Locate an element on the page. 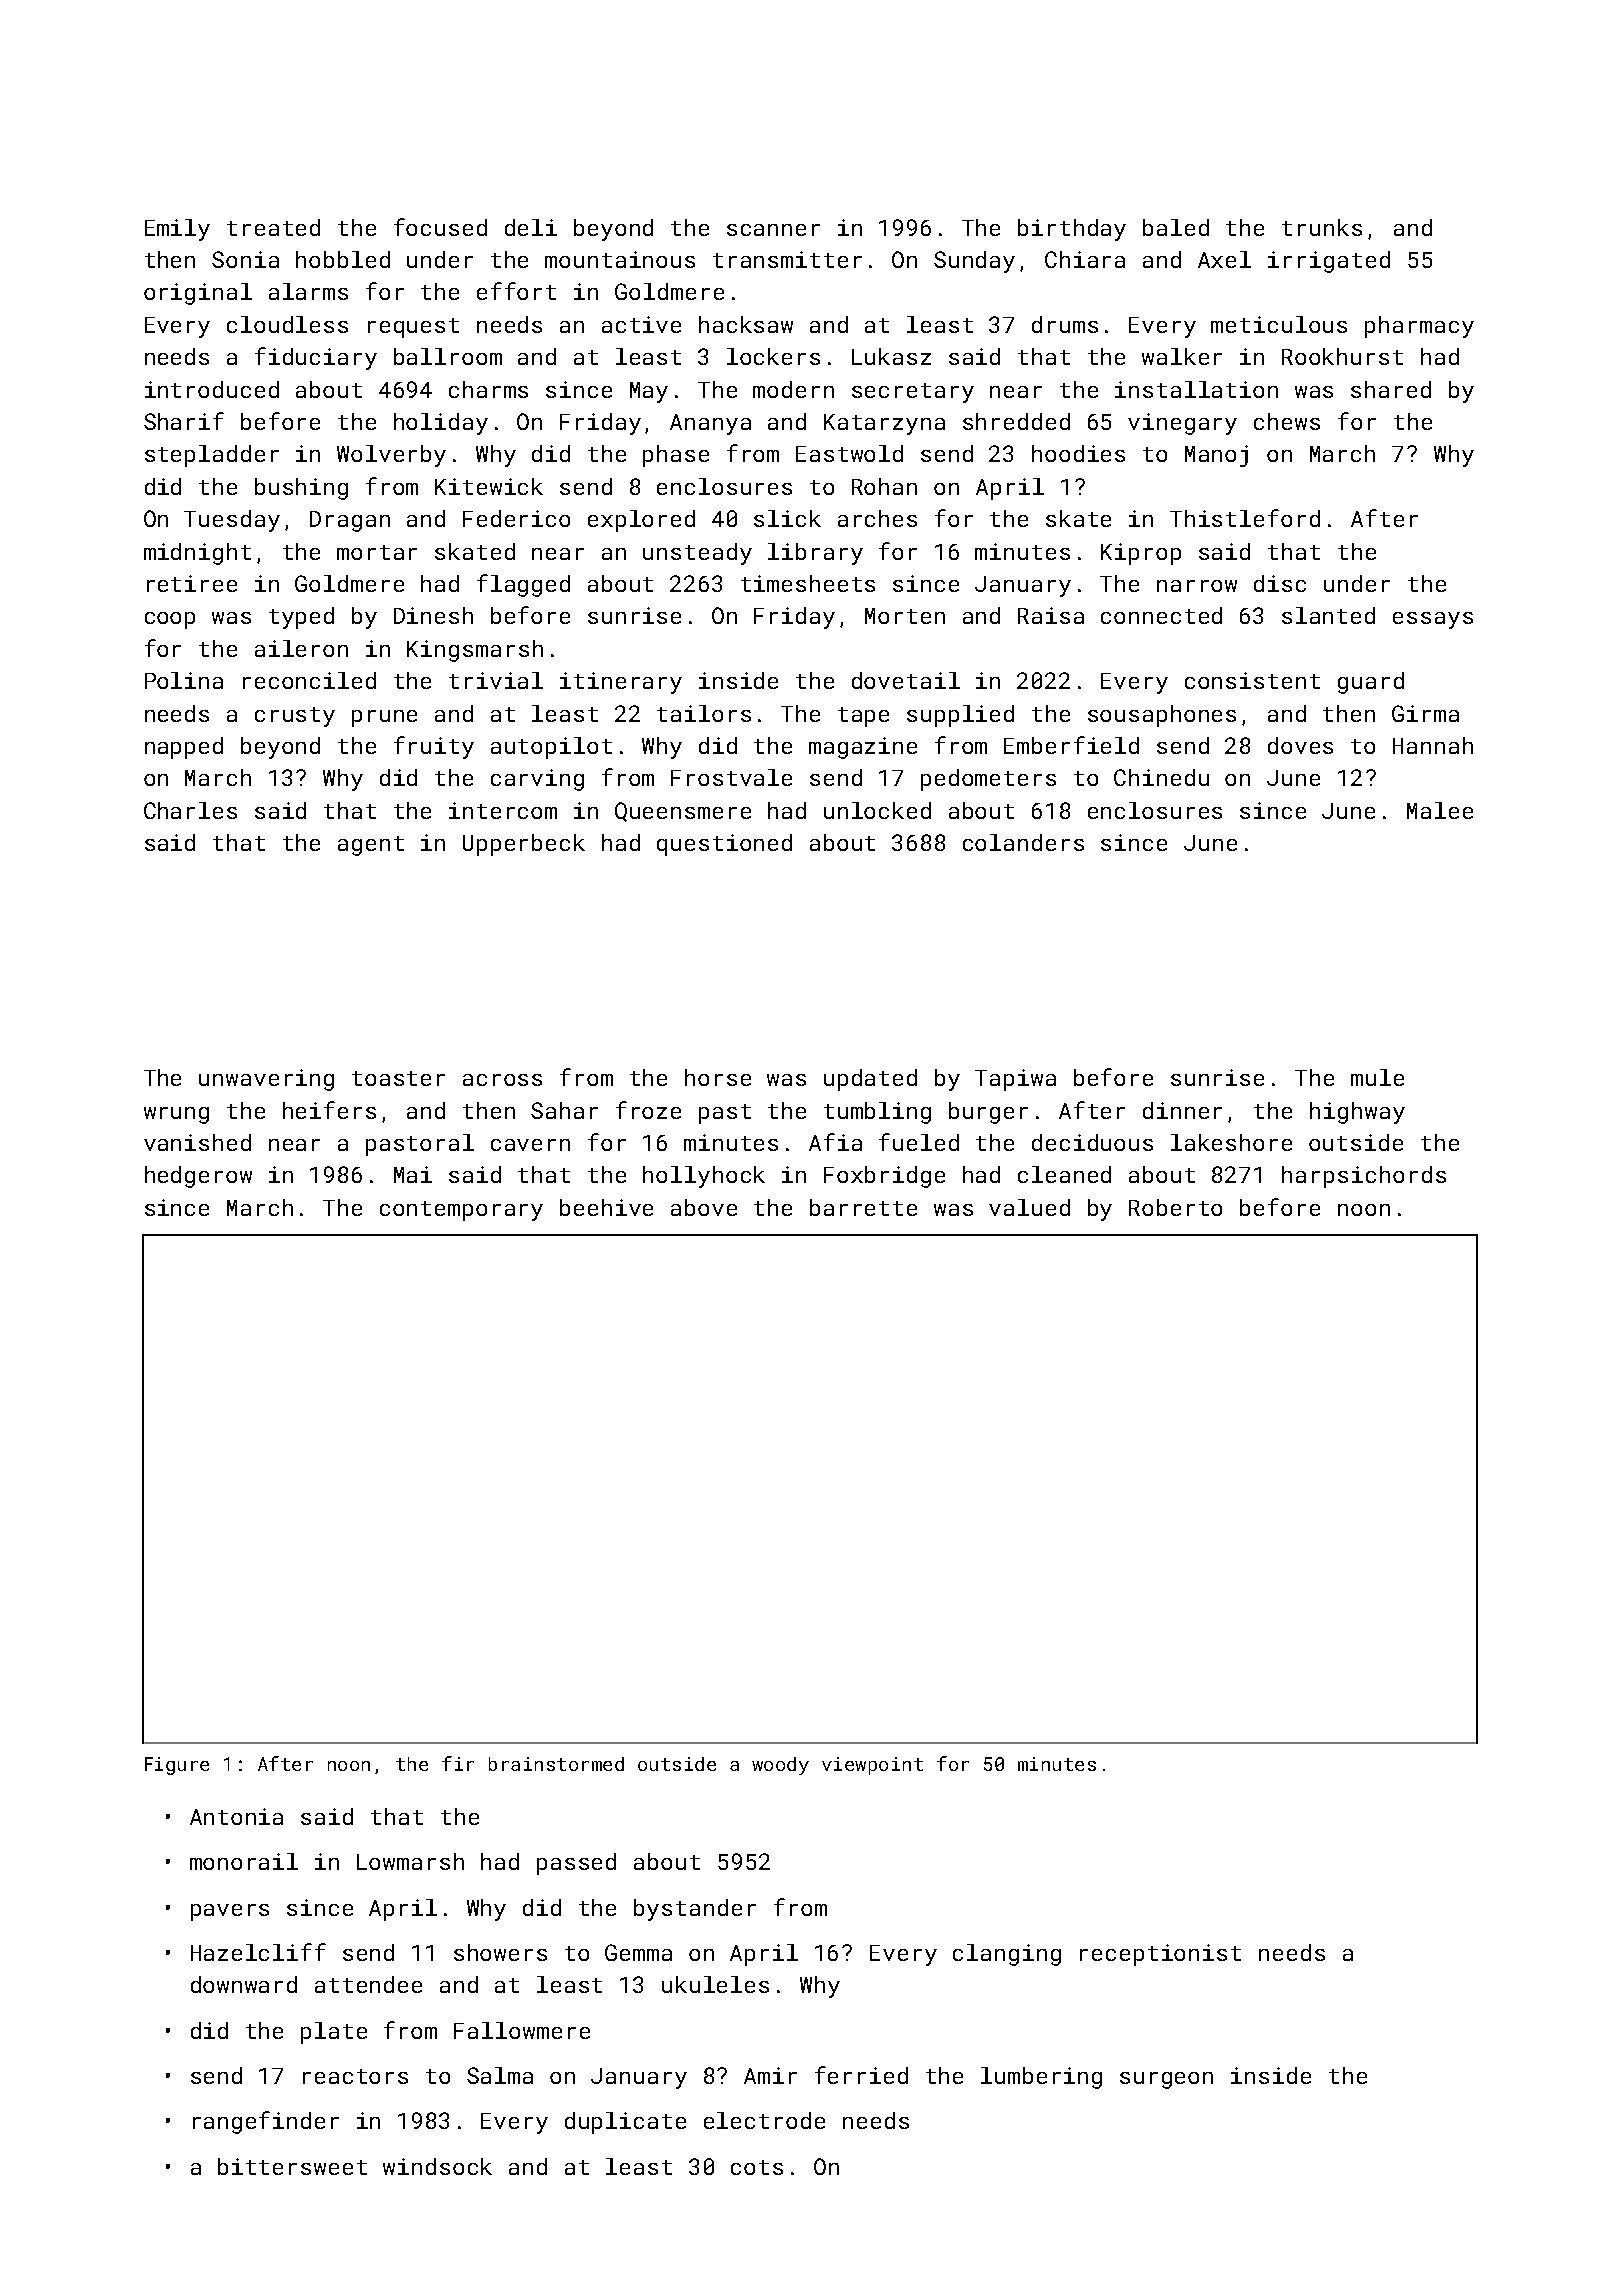 The image size is (1620, 2292). Chinedu is located at coordinates (1161, 777).
